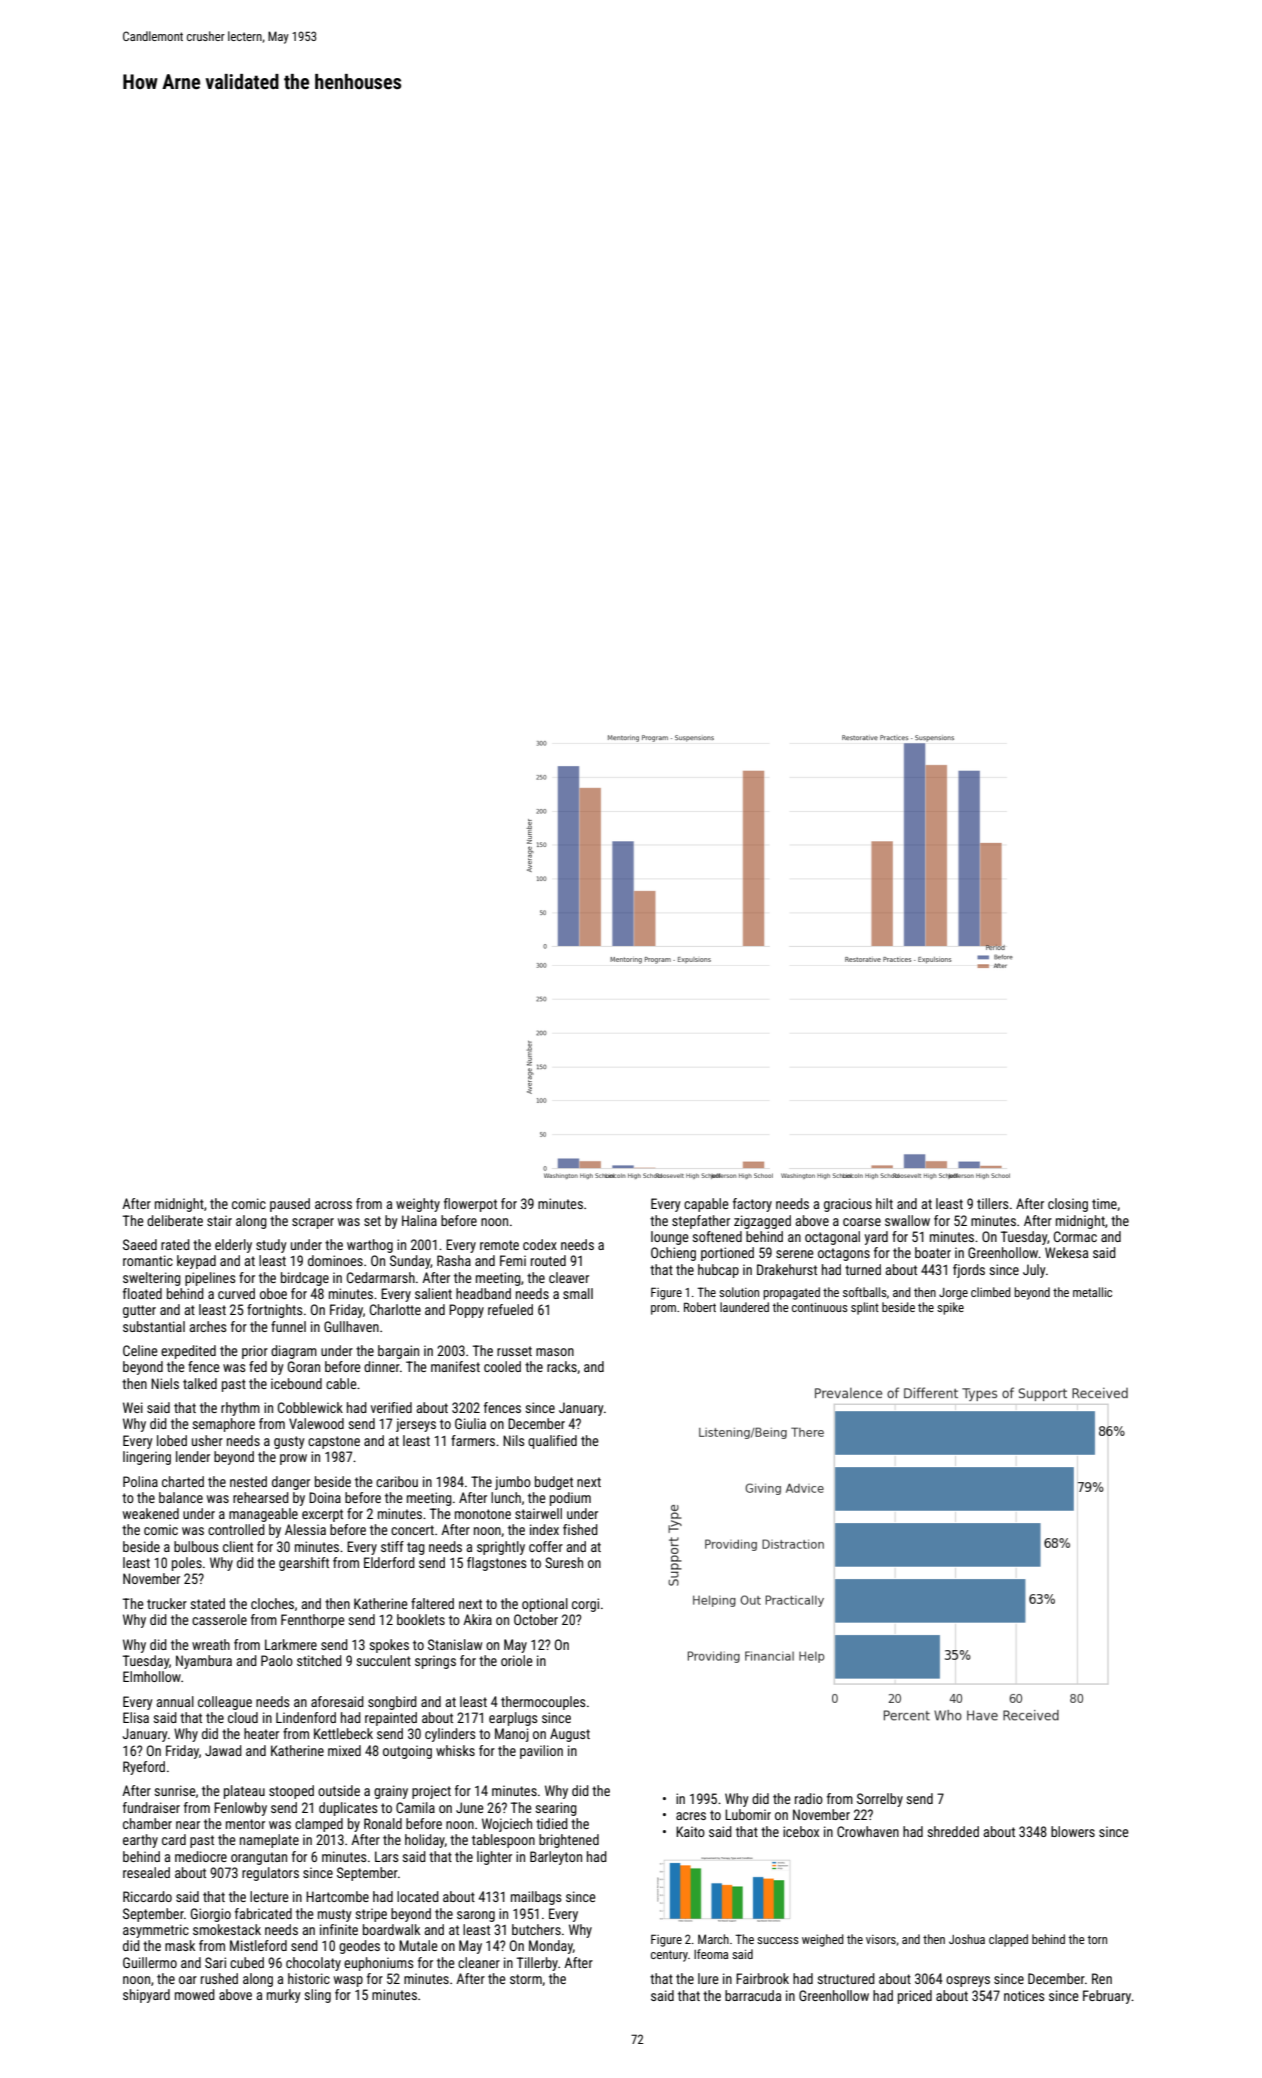 This screenshot has width=1262, height=2078. What do you see at coordinates (319, 1660) in the screenshot?
I see `stitched` at bounding box center [319, 1660].
